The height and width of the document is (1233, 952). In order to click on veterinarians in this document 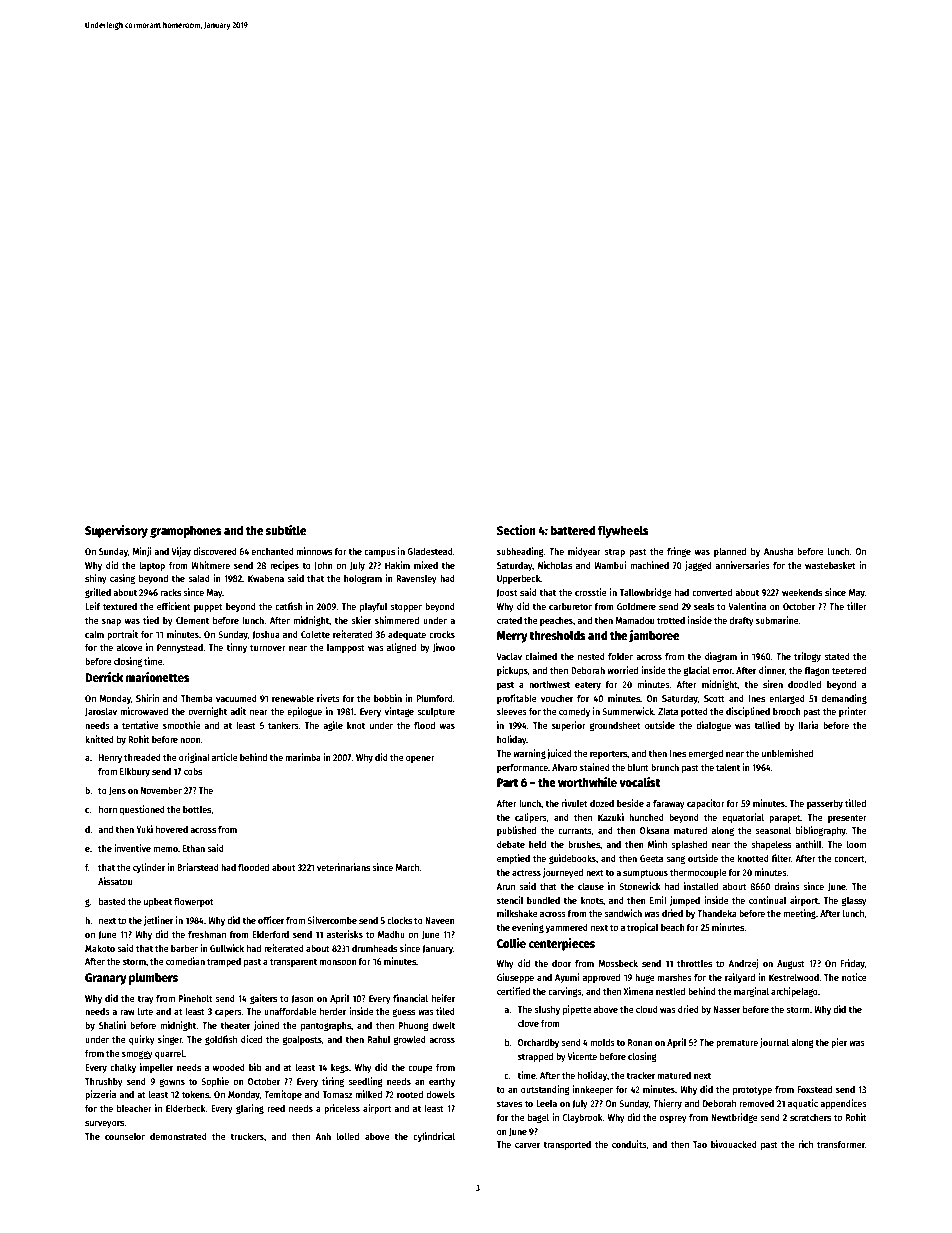, I will do `click(343, 867)`.
